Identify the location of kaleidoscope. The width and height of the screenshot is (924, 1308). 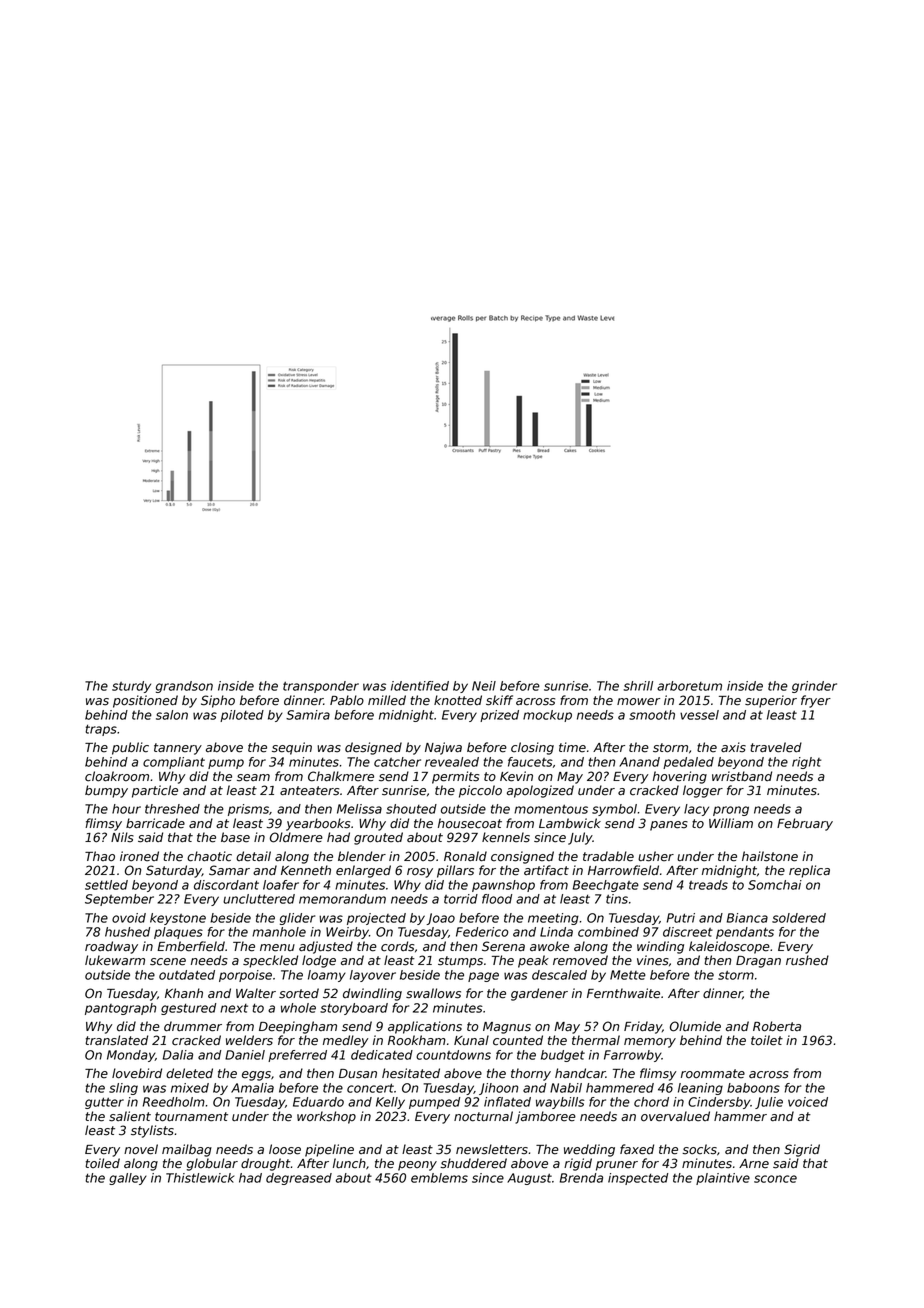
(729, 947).
